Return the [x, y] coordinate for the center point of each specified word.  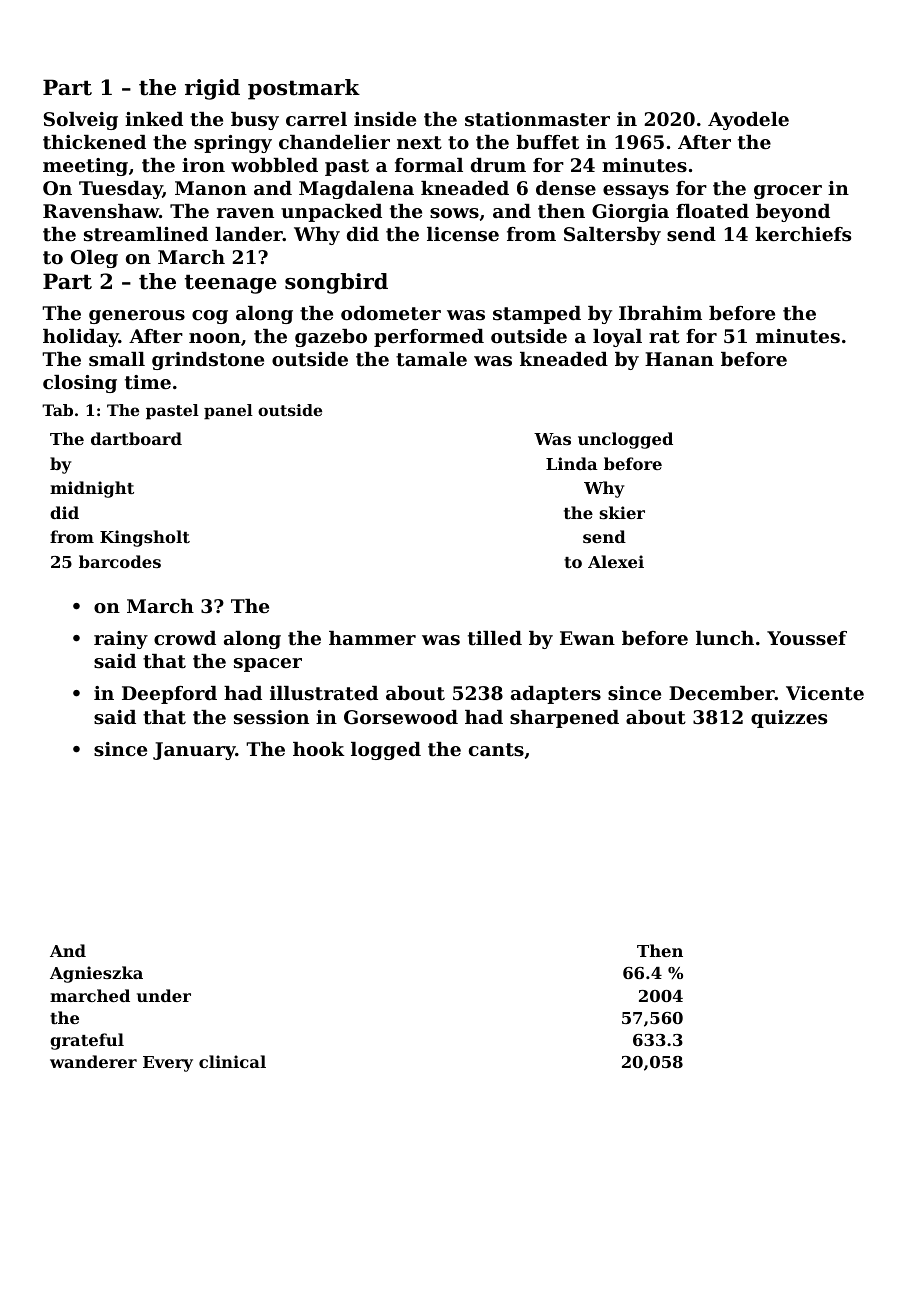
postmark [304, 89]
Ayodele [748, 121]
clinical [232, 1061]
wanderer [93, 1061]
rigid [212, 89]
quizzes [789, 719]
